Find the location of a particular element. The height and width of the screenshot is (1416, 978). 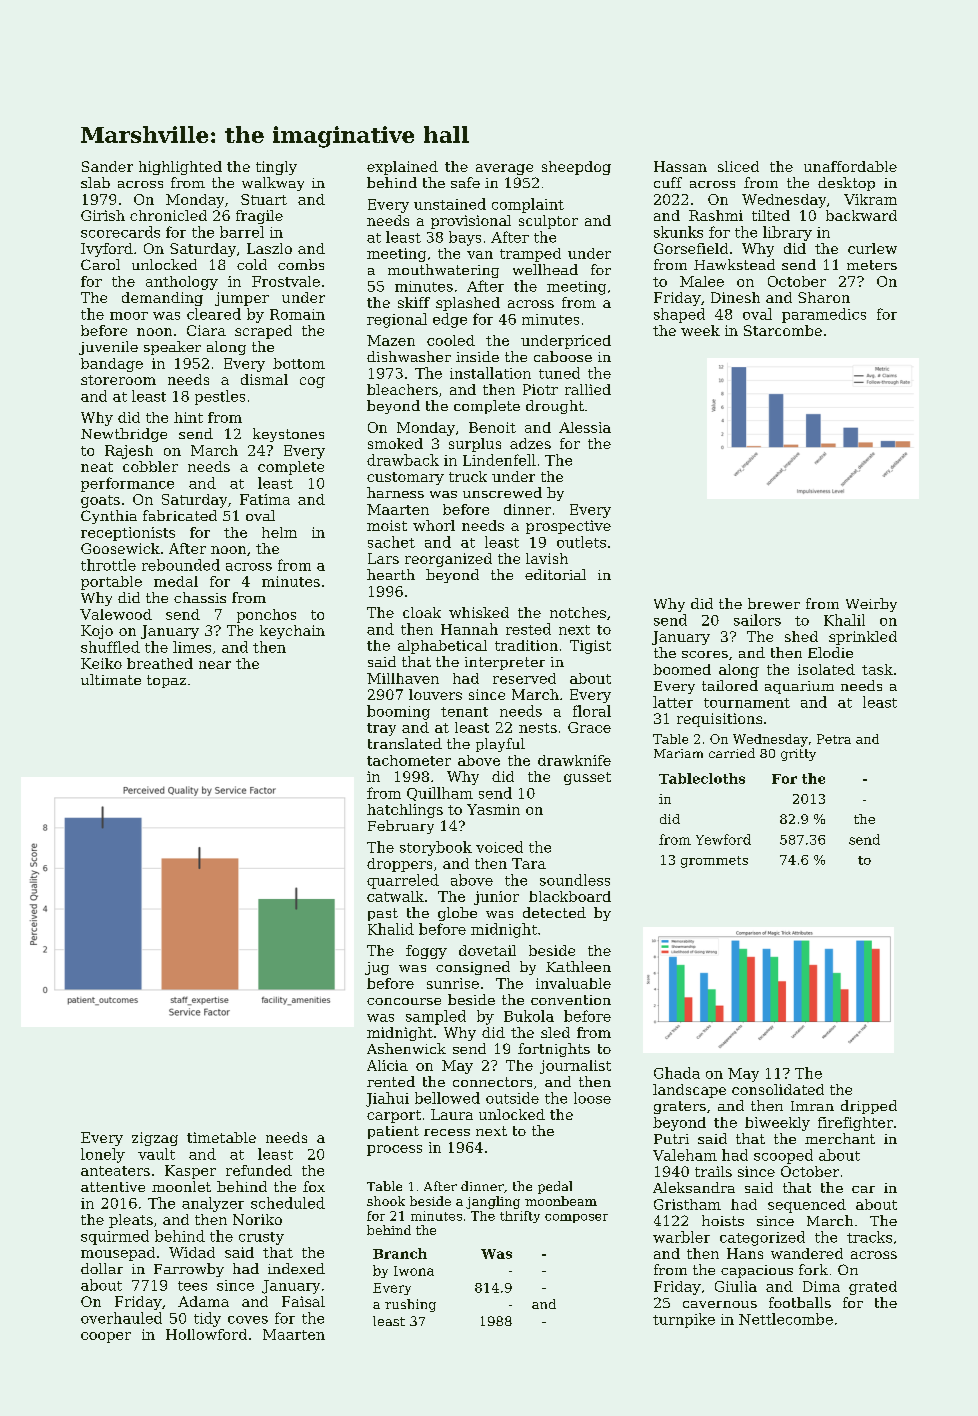

playful is located at coordinates (500, 745).
